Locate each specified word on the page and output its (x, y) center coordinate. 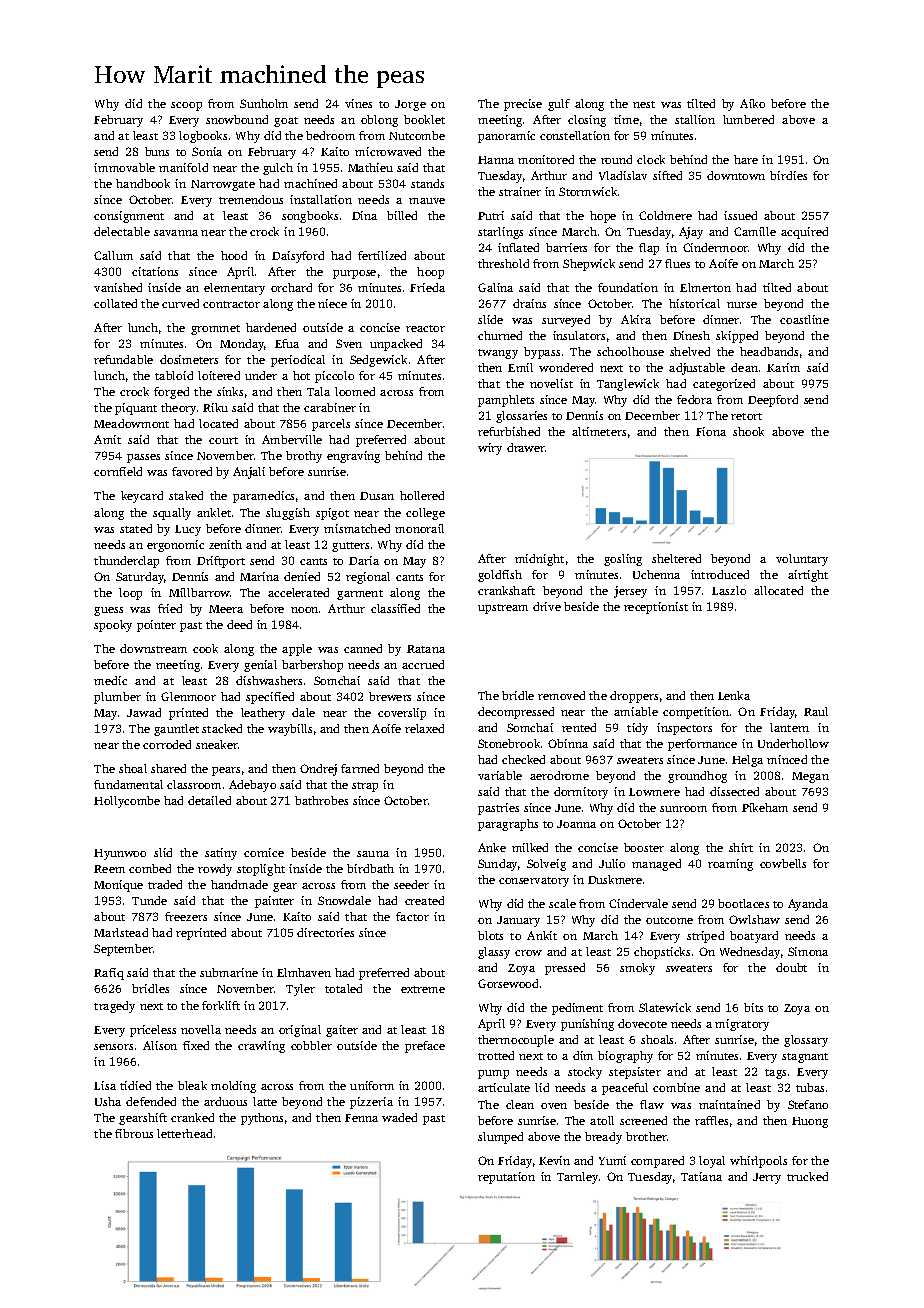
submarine (229, 972)
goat (286, 122)
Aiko (752, 103)
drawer (526, 447)
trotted (496, 1055)
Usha (108, 1101)
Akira (636, 319)
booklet (424, 119)
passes (143, 458)
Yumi (612, 1160)
